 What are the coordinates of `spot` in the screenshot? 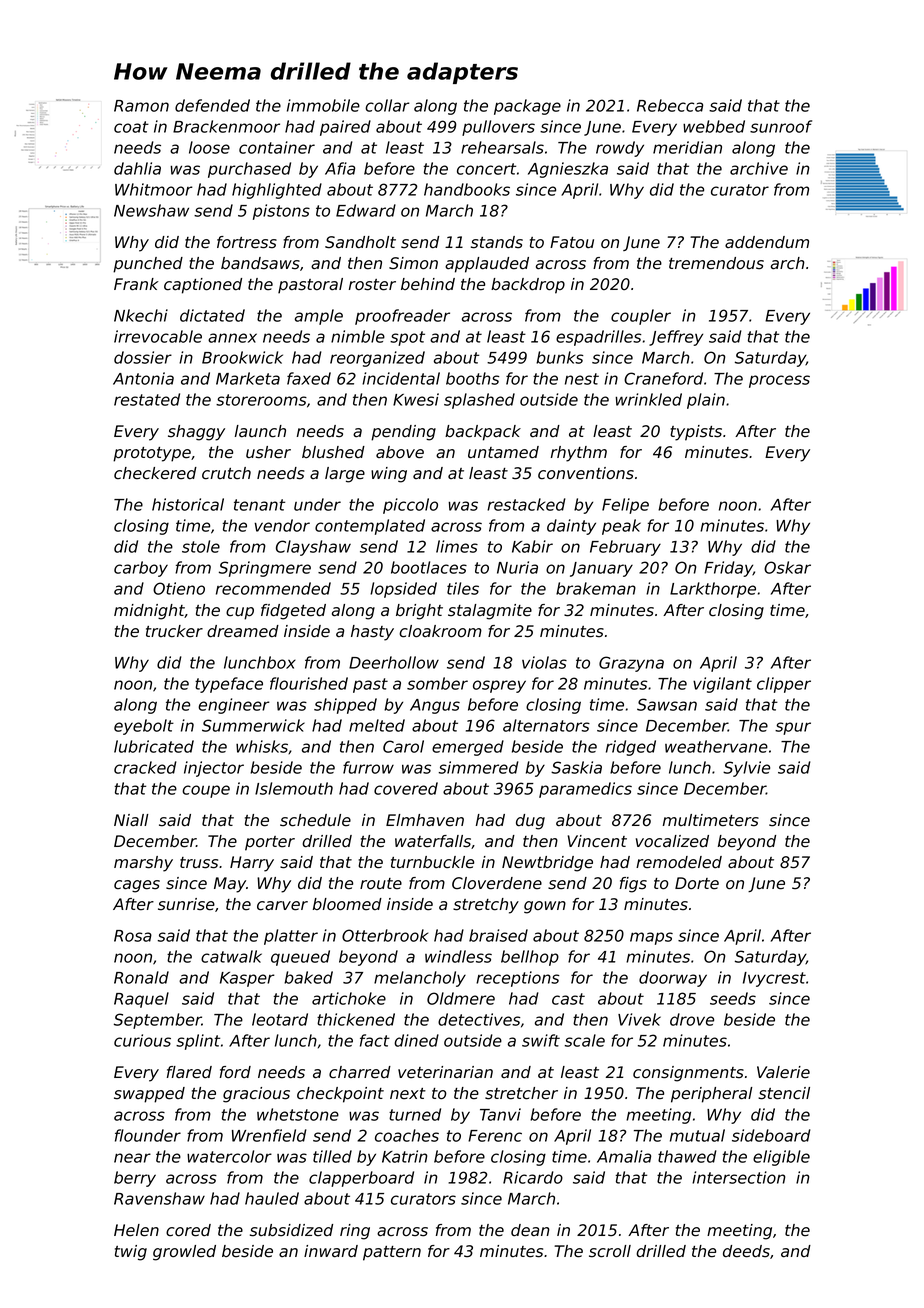 It's located at (407, 338).
